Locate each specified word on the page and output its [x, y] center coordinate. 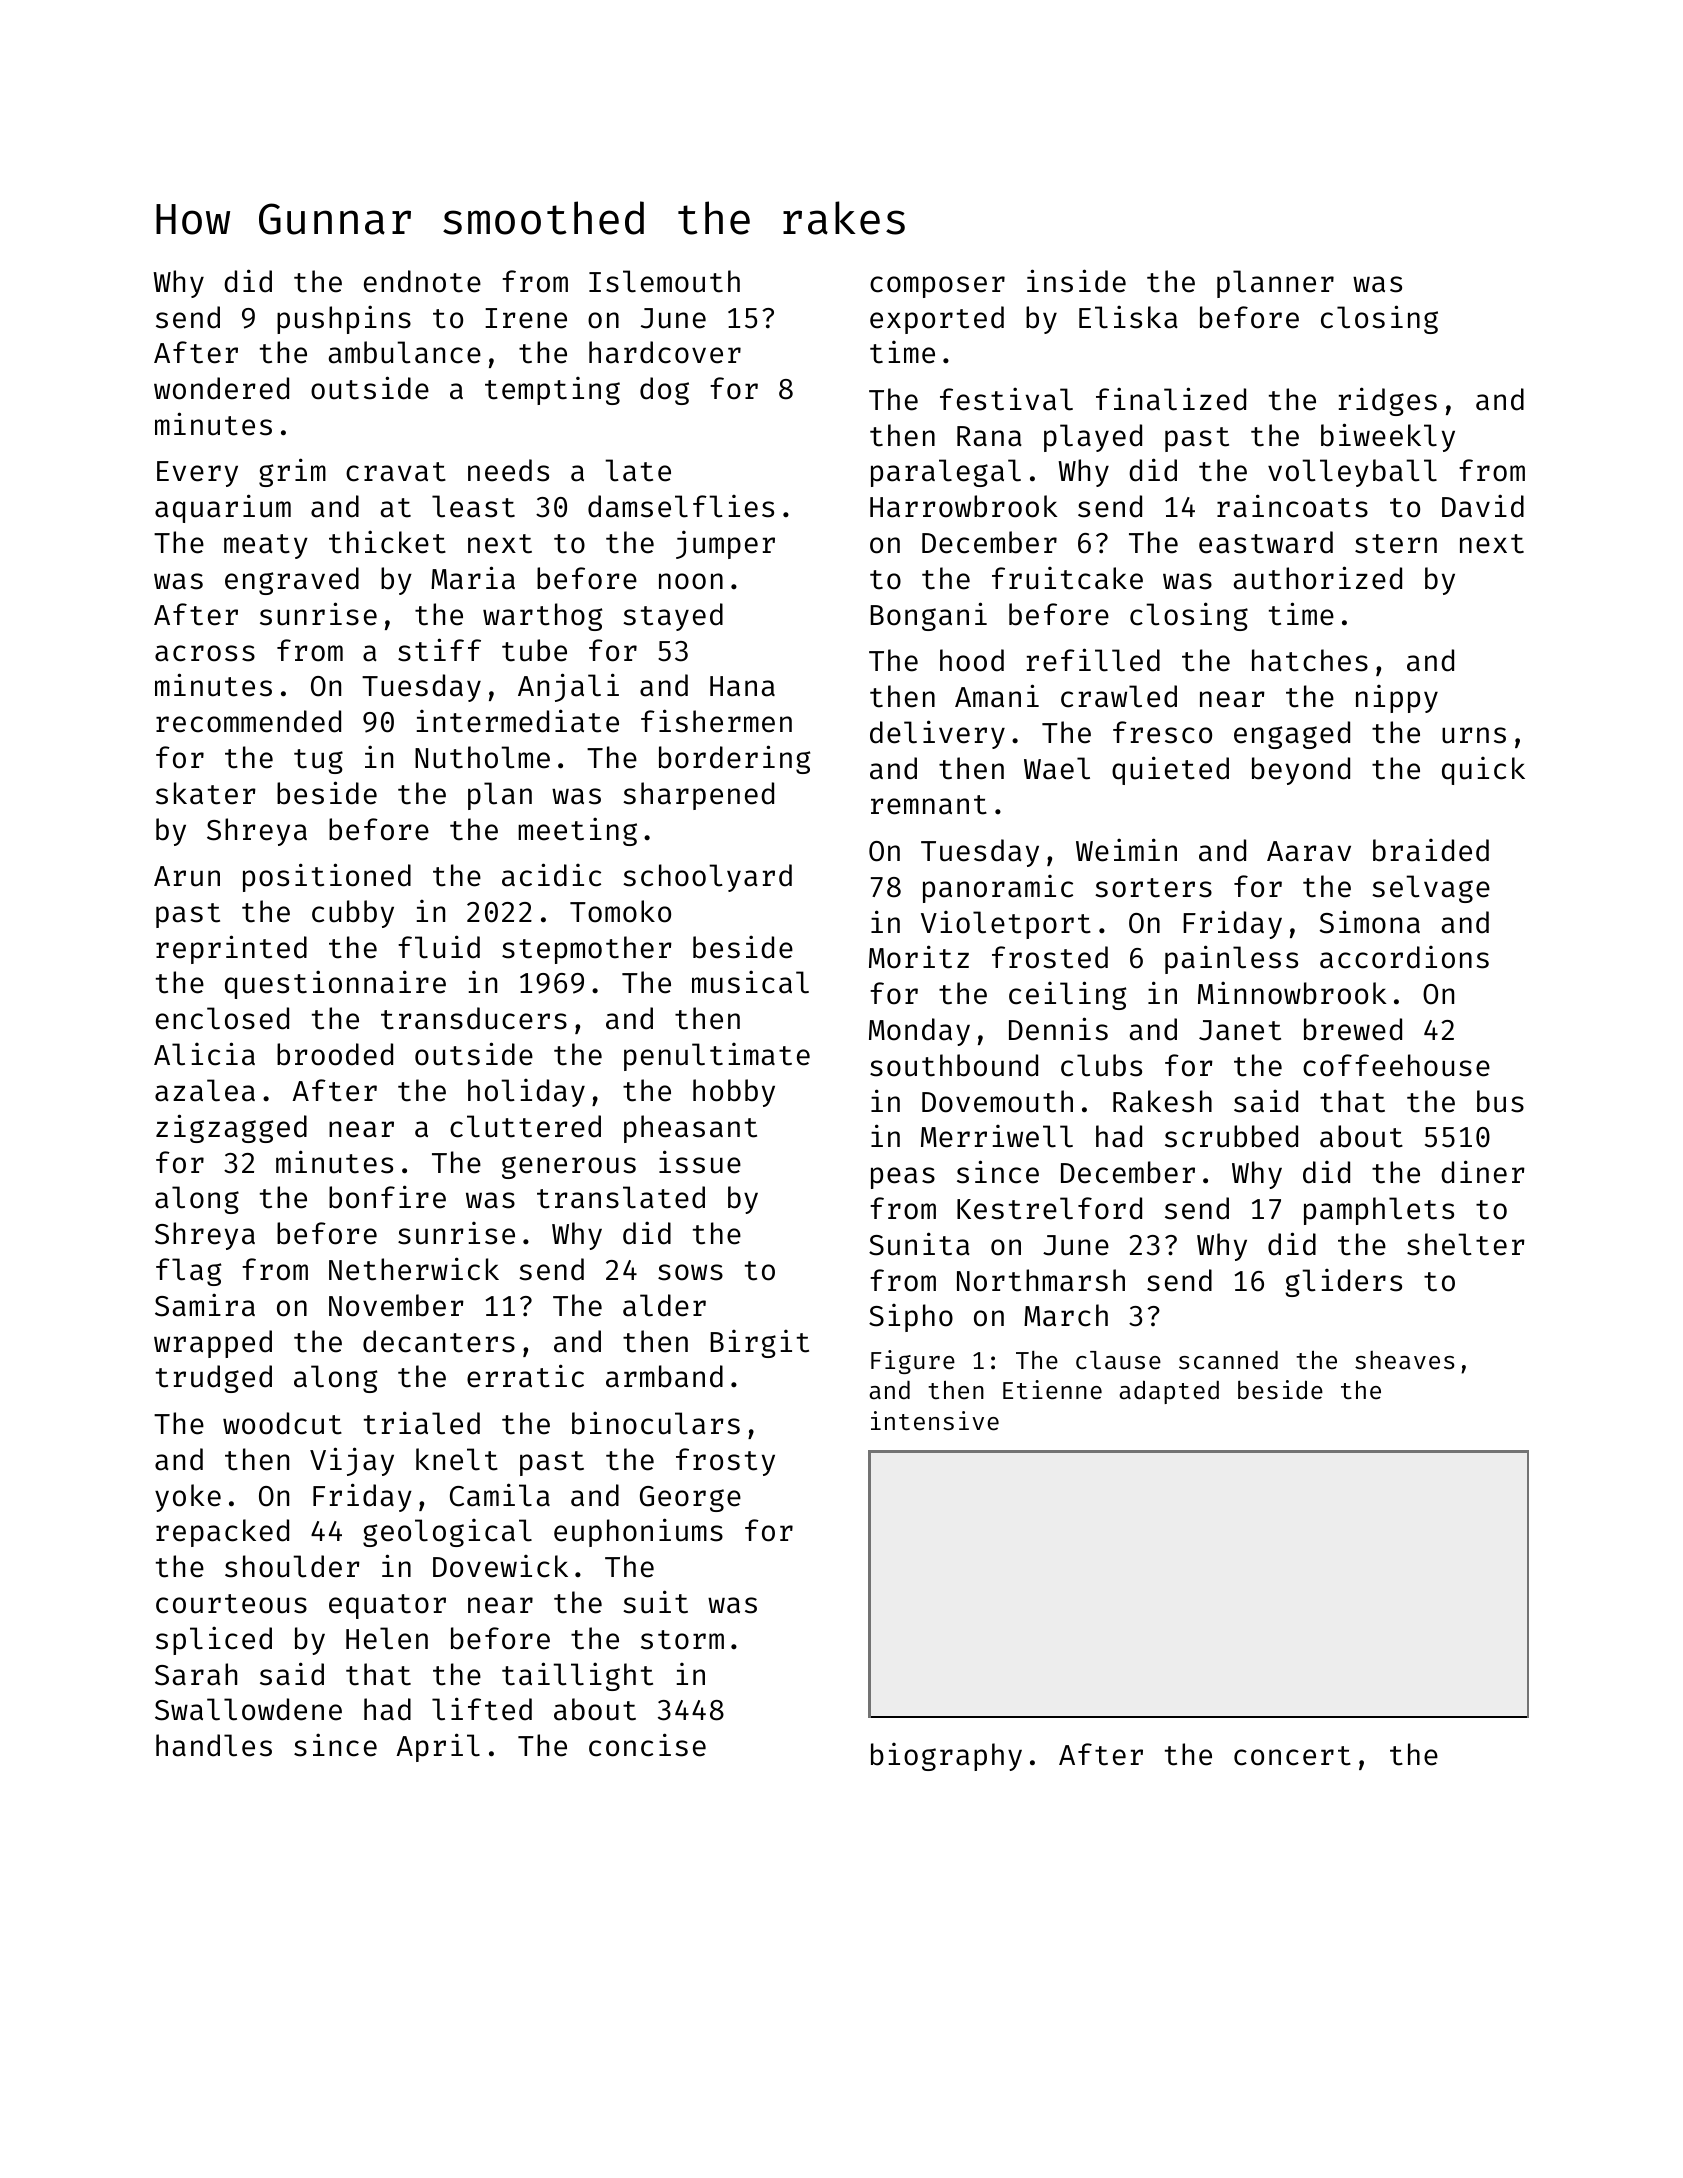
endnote [422, 281]
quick [1483, 771]
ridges [1388, 401]
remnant [929, 805]
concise [647, 1745]
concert [1292, 1756]
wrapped [213, 1344]
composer [937, 287]
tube [534, 650]
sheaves [1405, 1360]
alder [664, 1305]
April [438, 1747]
